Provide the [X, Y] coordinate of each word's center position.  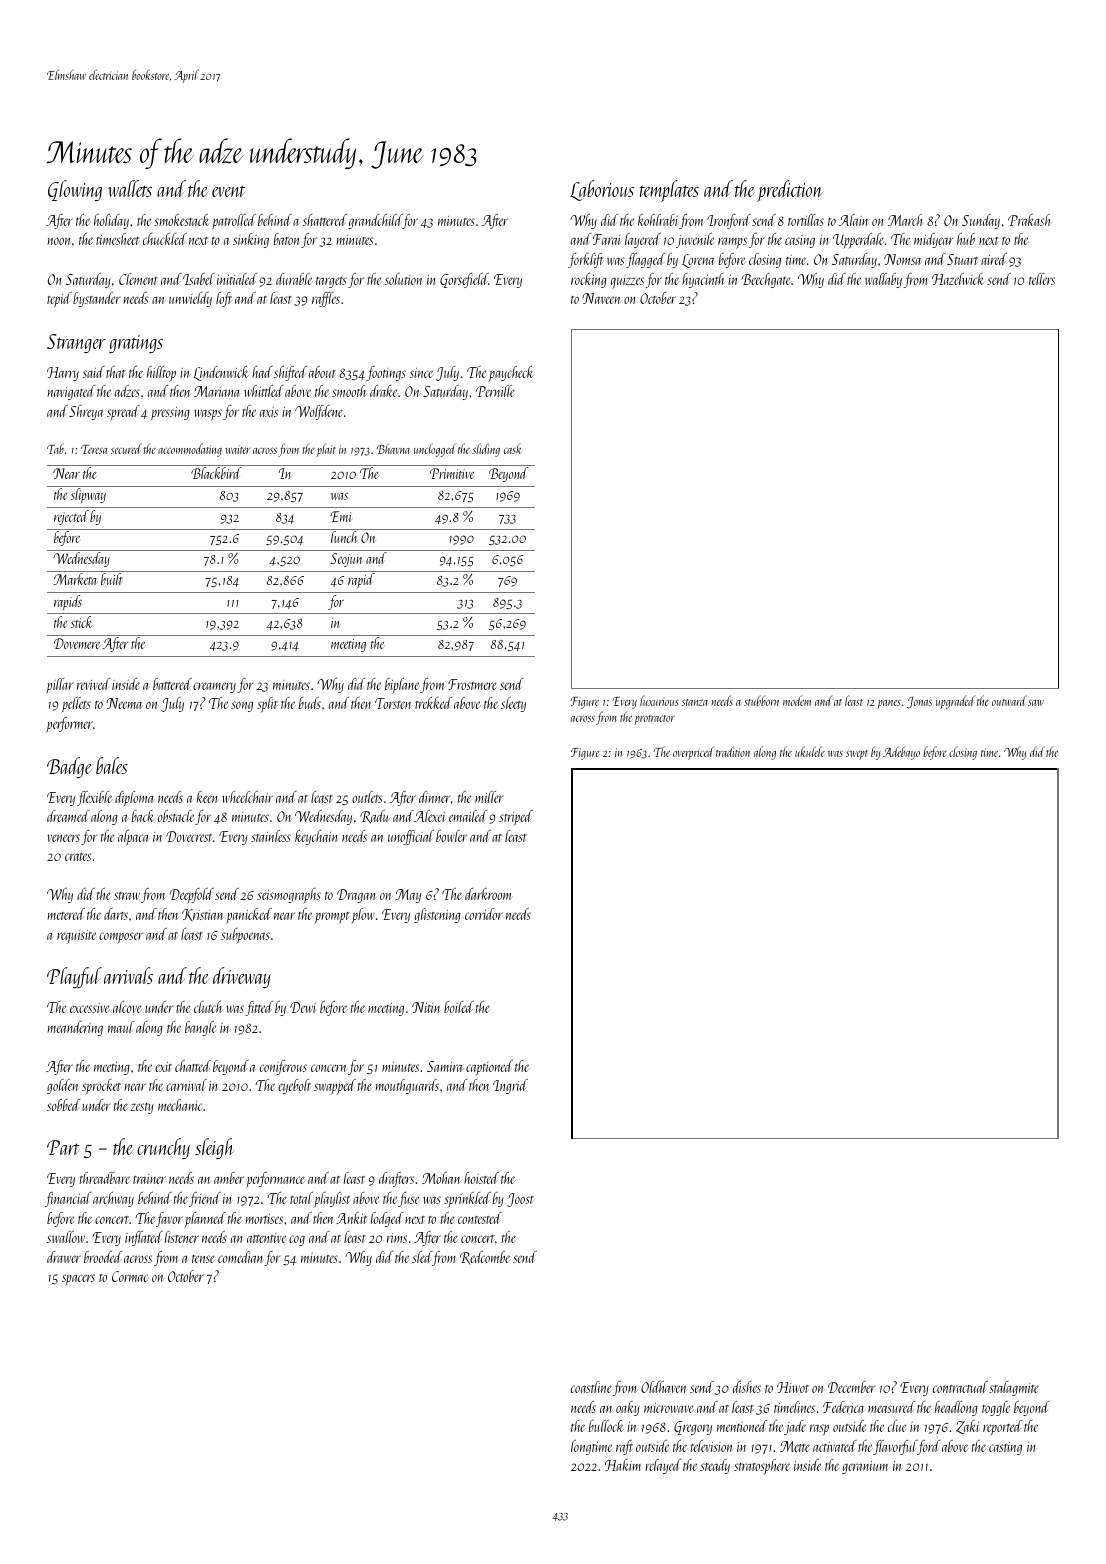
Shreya [86, 412]
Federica [843, 1407]
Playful [74, 977]
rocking [589, 280]
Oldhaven [663, 1387]
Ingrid [510, 1086]
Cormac [130, 1276]
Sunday [981, 221]
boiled [459, 1007]
